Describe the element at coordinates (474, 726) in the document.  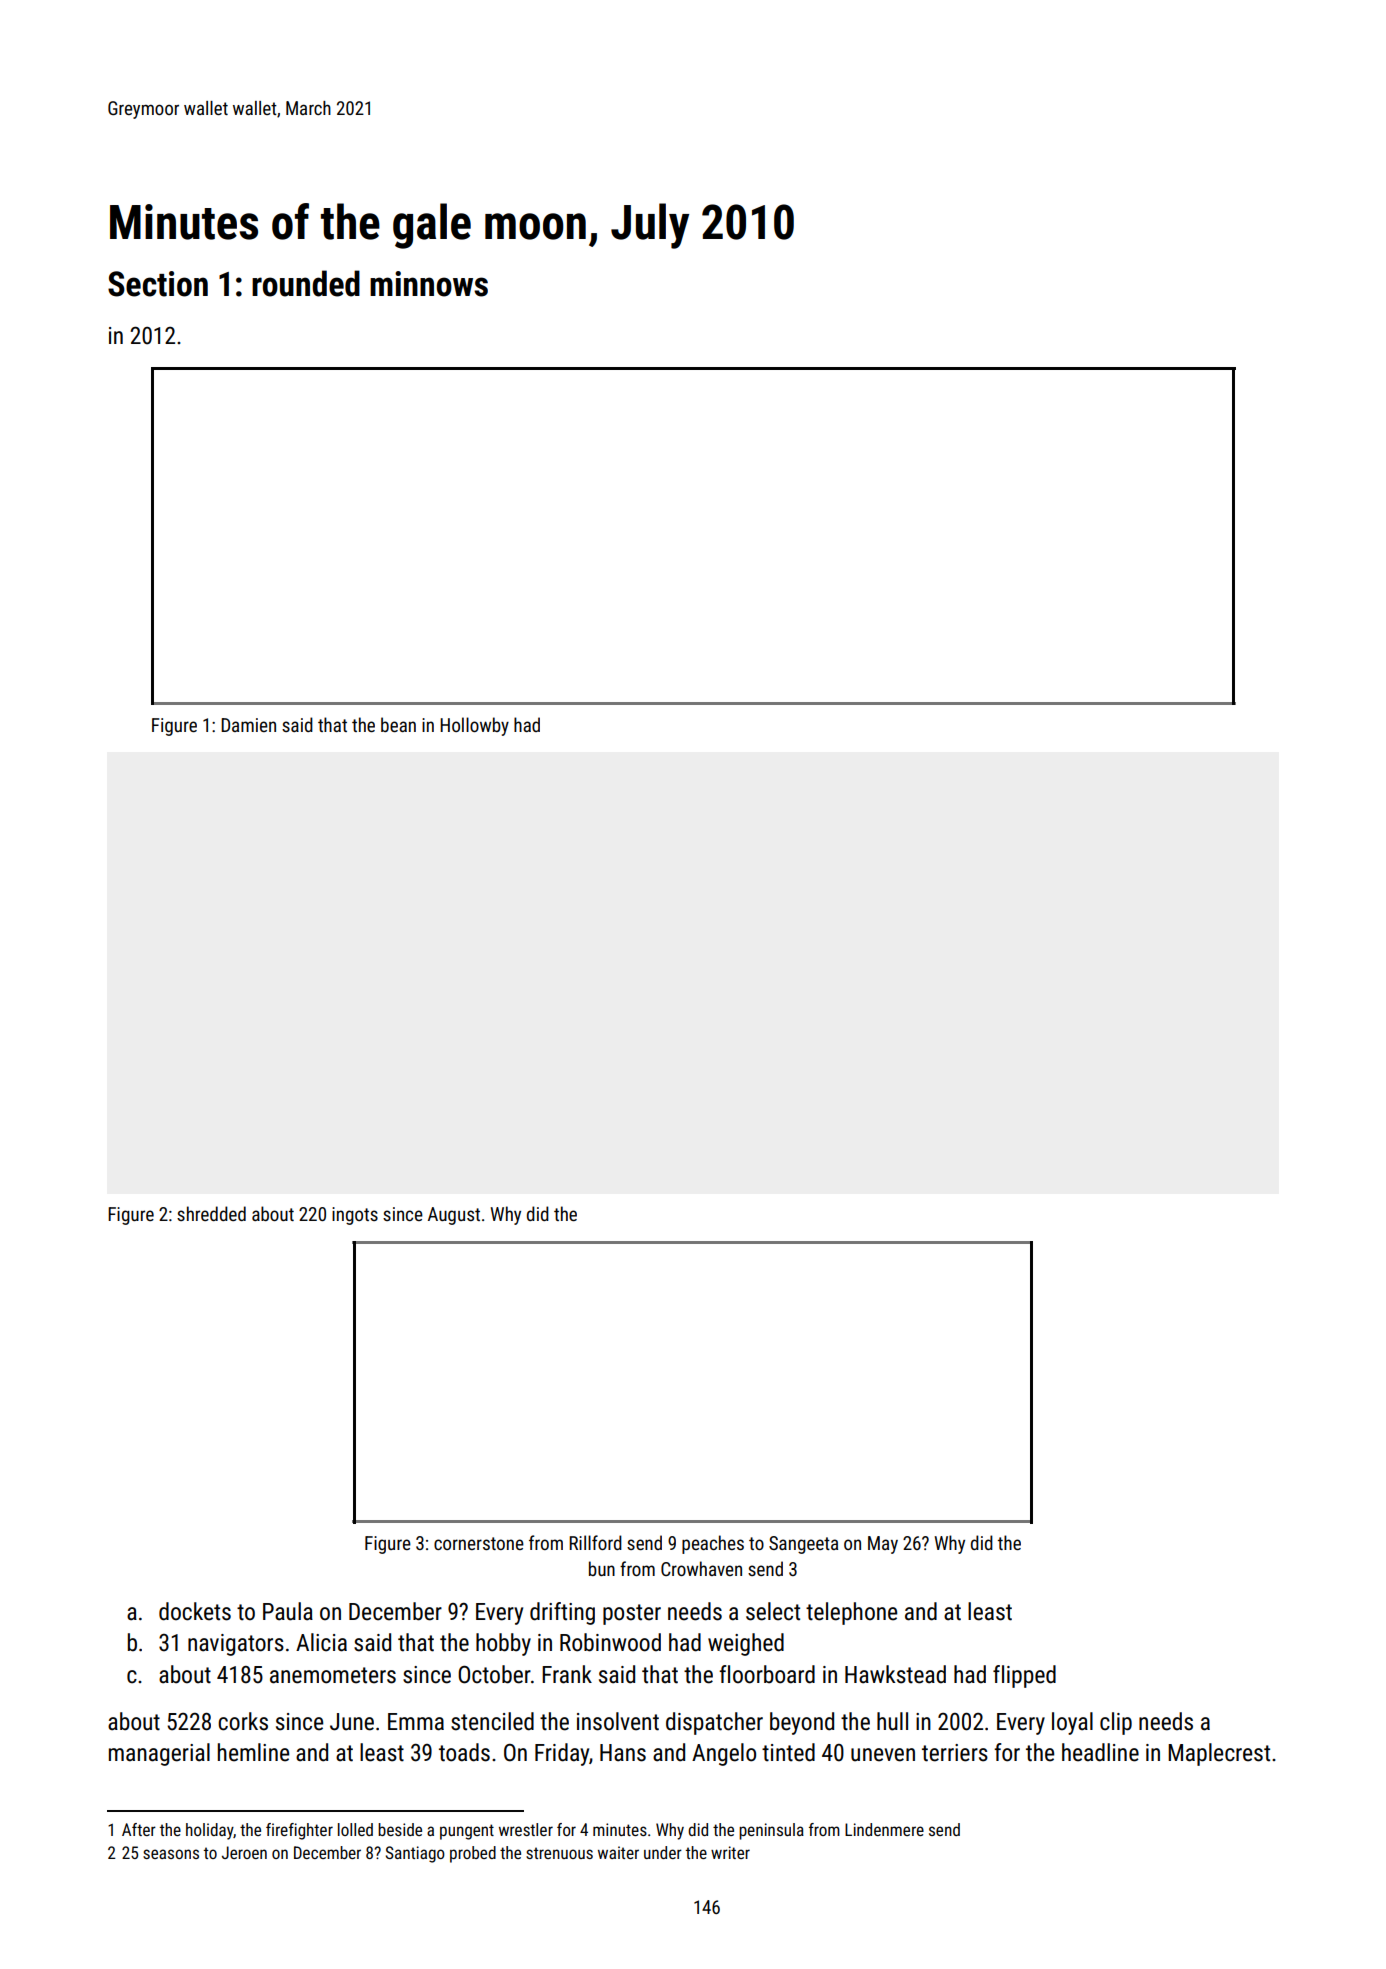
I see `Hollowby` at that location.
